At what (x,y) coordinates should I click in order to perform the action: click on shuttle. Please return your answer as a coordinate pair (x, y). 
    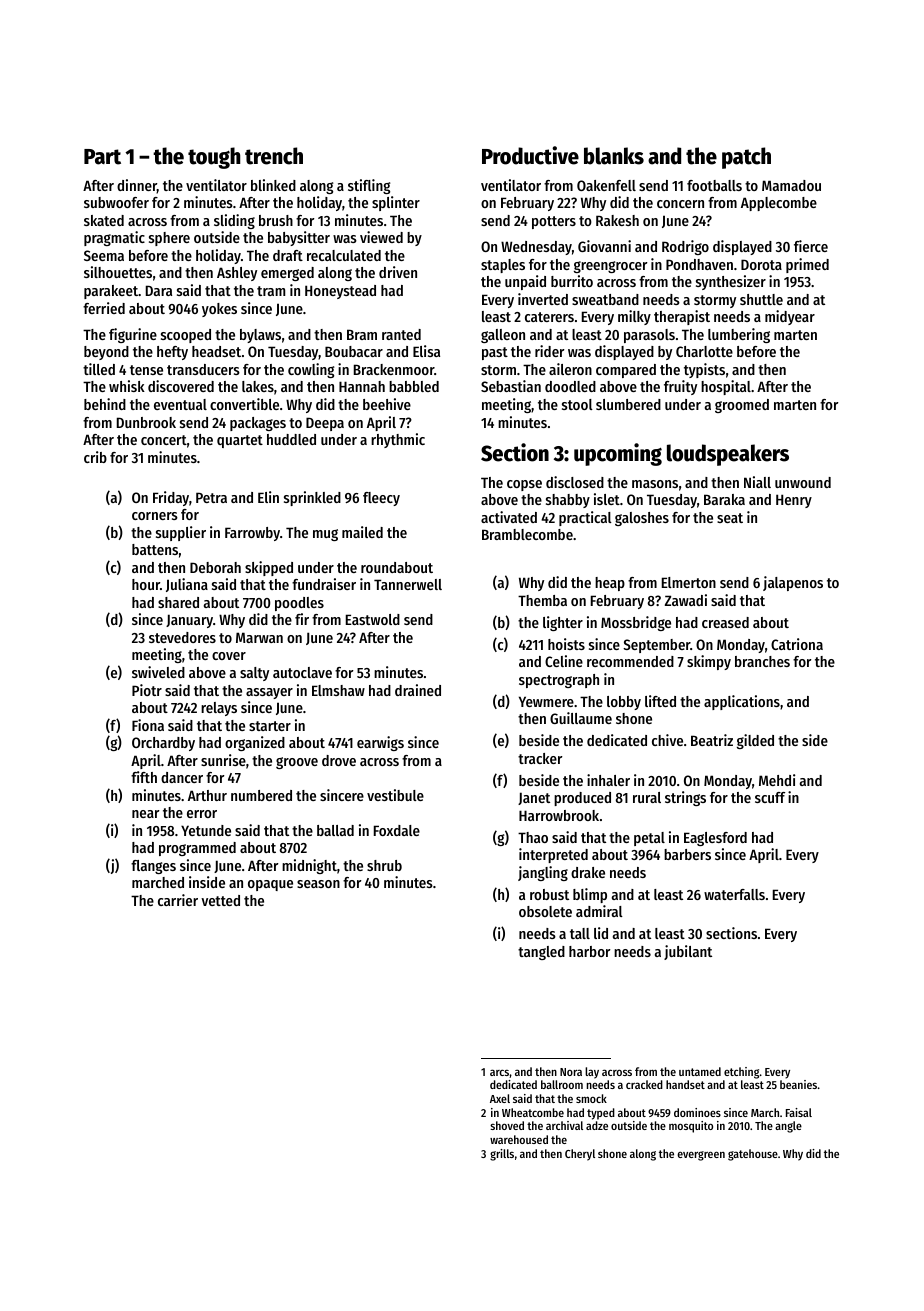
    Looking at the image, I should click on (761, 299).
